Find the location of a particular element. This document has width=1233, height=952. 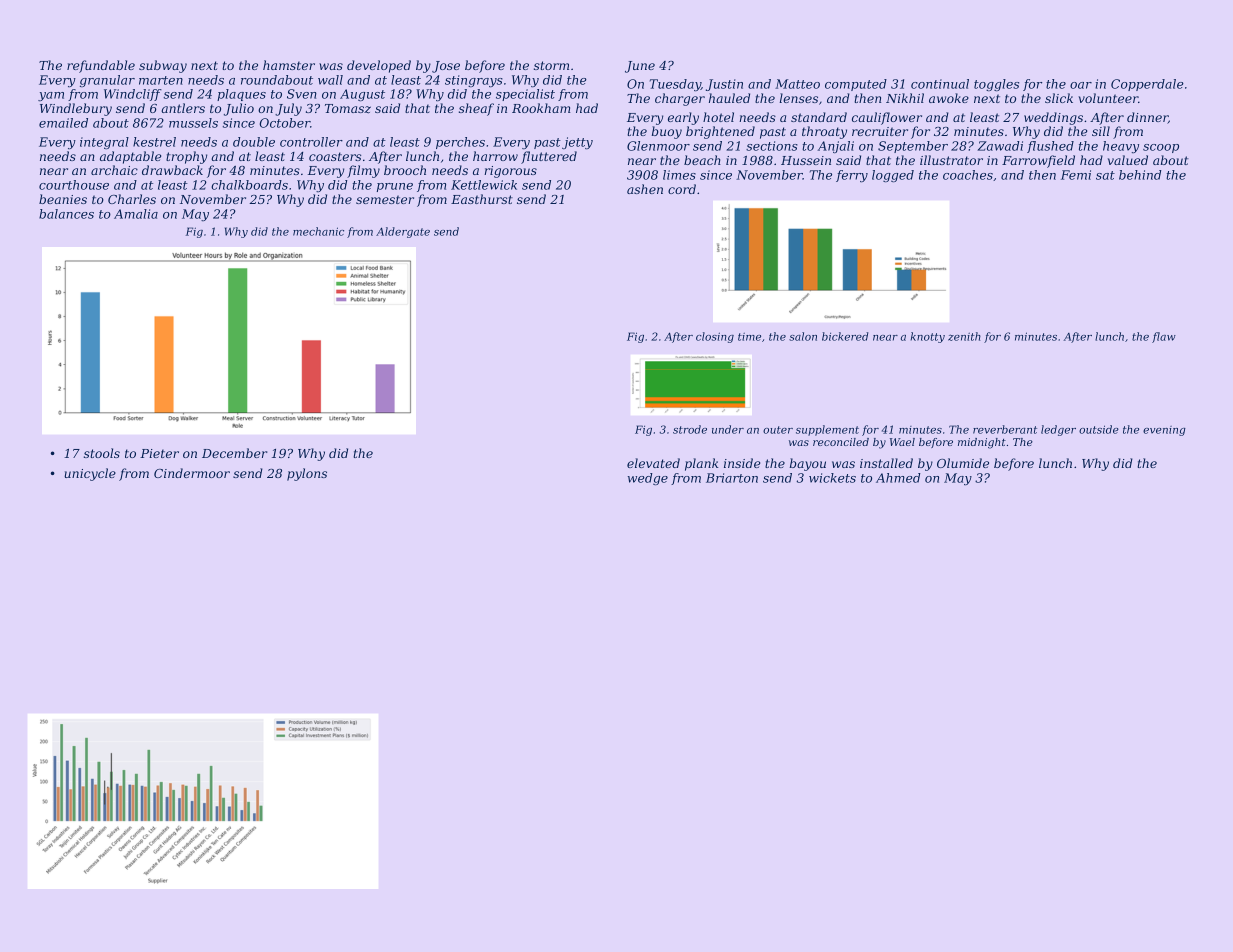

knotty is located at coordinates (928, 337).
